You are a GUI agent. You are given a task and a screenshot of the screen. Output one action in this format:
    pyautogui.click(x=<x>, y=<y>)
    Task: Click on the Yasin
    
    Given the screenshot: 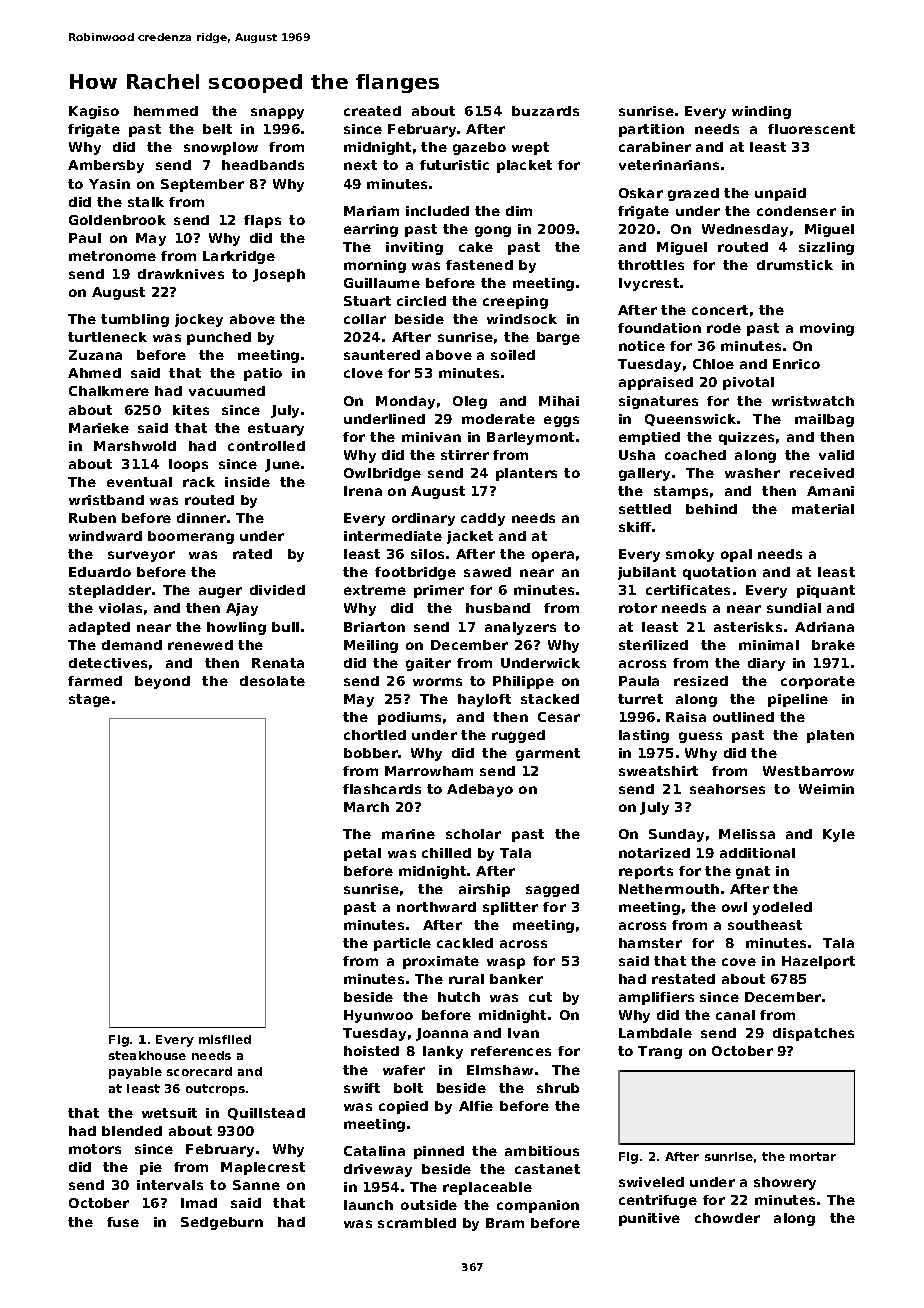 What is the action you would take?
    pyautogui.click(x=109, y=184)
